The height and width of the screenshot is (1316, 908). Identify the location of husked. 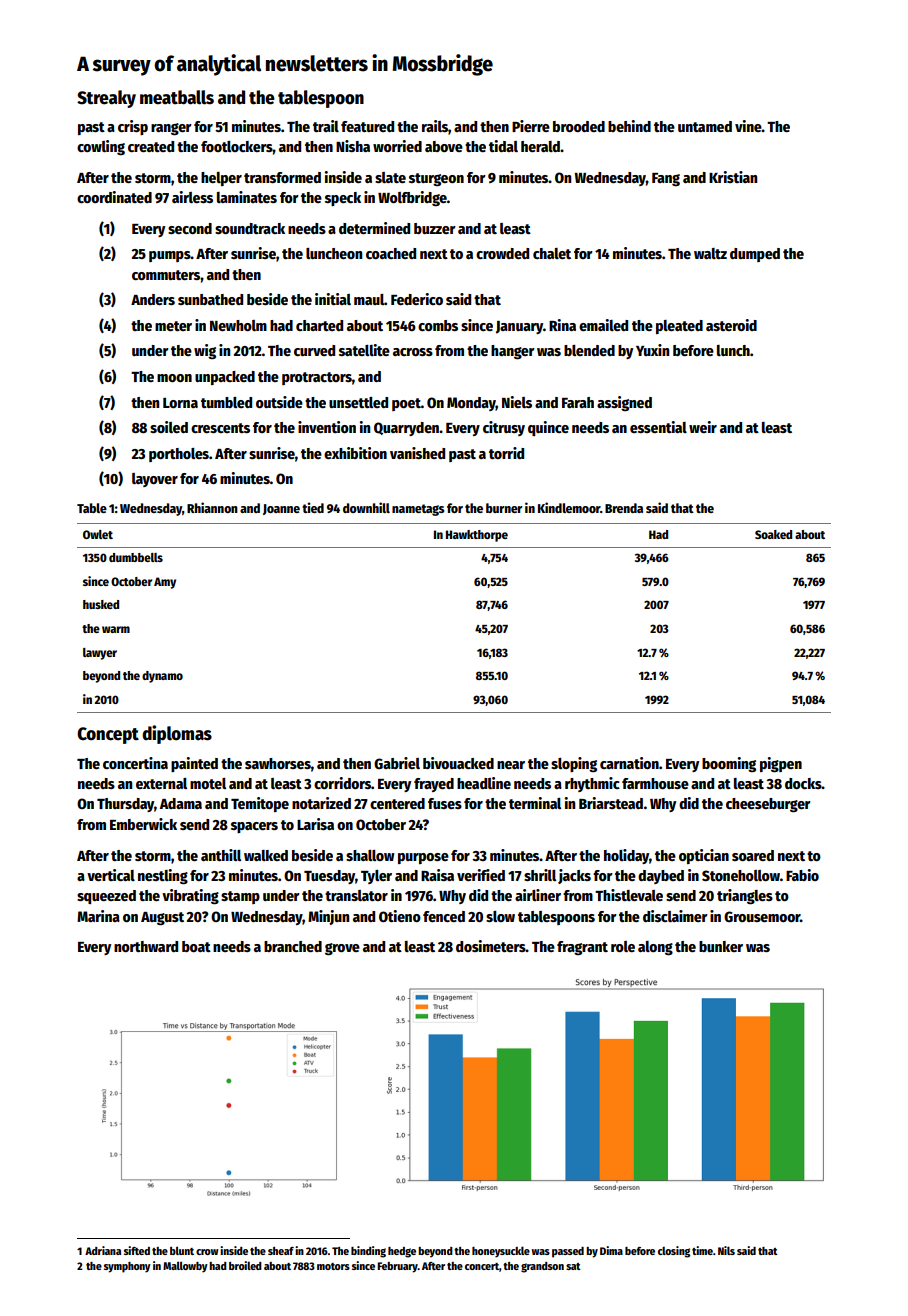
(101, 604).
